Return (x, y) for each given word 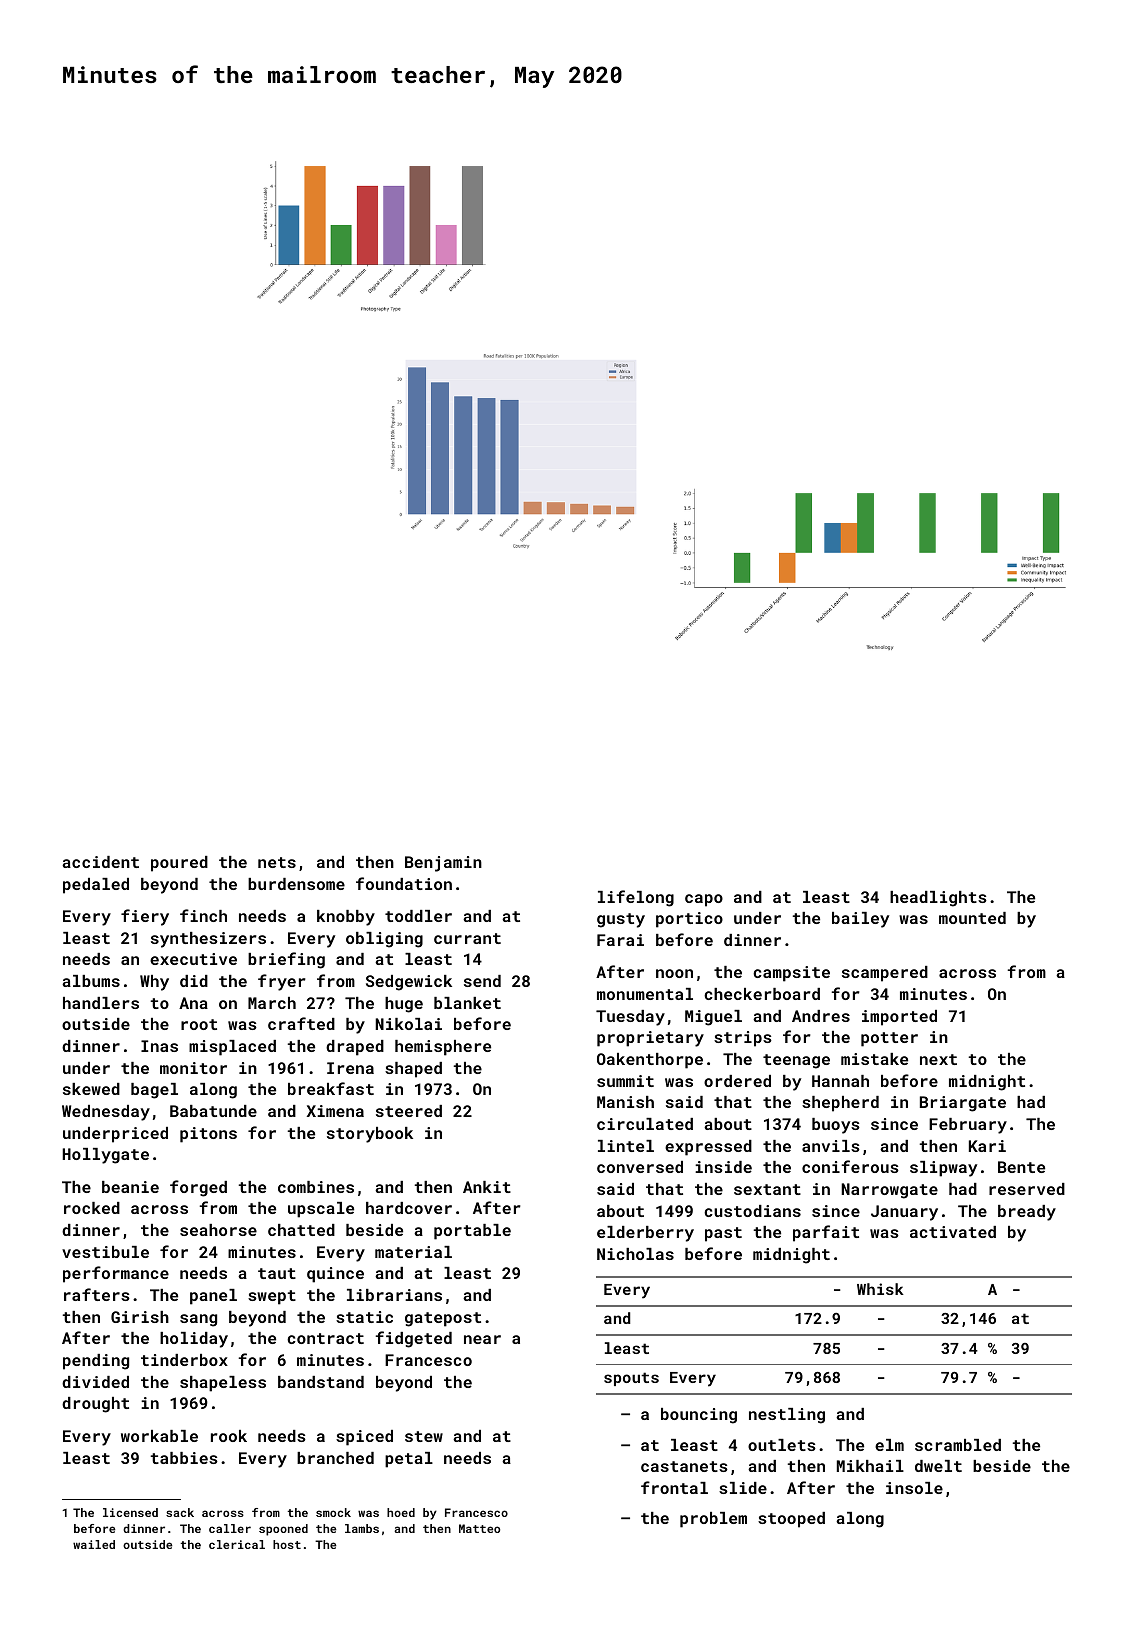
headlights (938, 899)
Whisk (880, 1289)
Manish (625, 1102)
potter (889, 1039)
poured (179, 864)
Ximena (335, 1111)
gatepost (443, 1319)
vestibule (105, 1252)
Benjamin (443, 864)
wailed (94, 1544)
